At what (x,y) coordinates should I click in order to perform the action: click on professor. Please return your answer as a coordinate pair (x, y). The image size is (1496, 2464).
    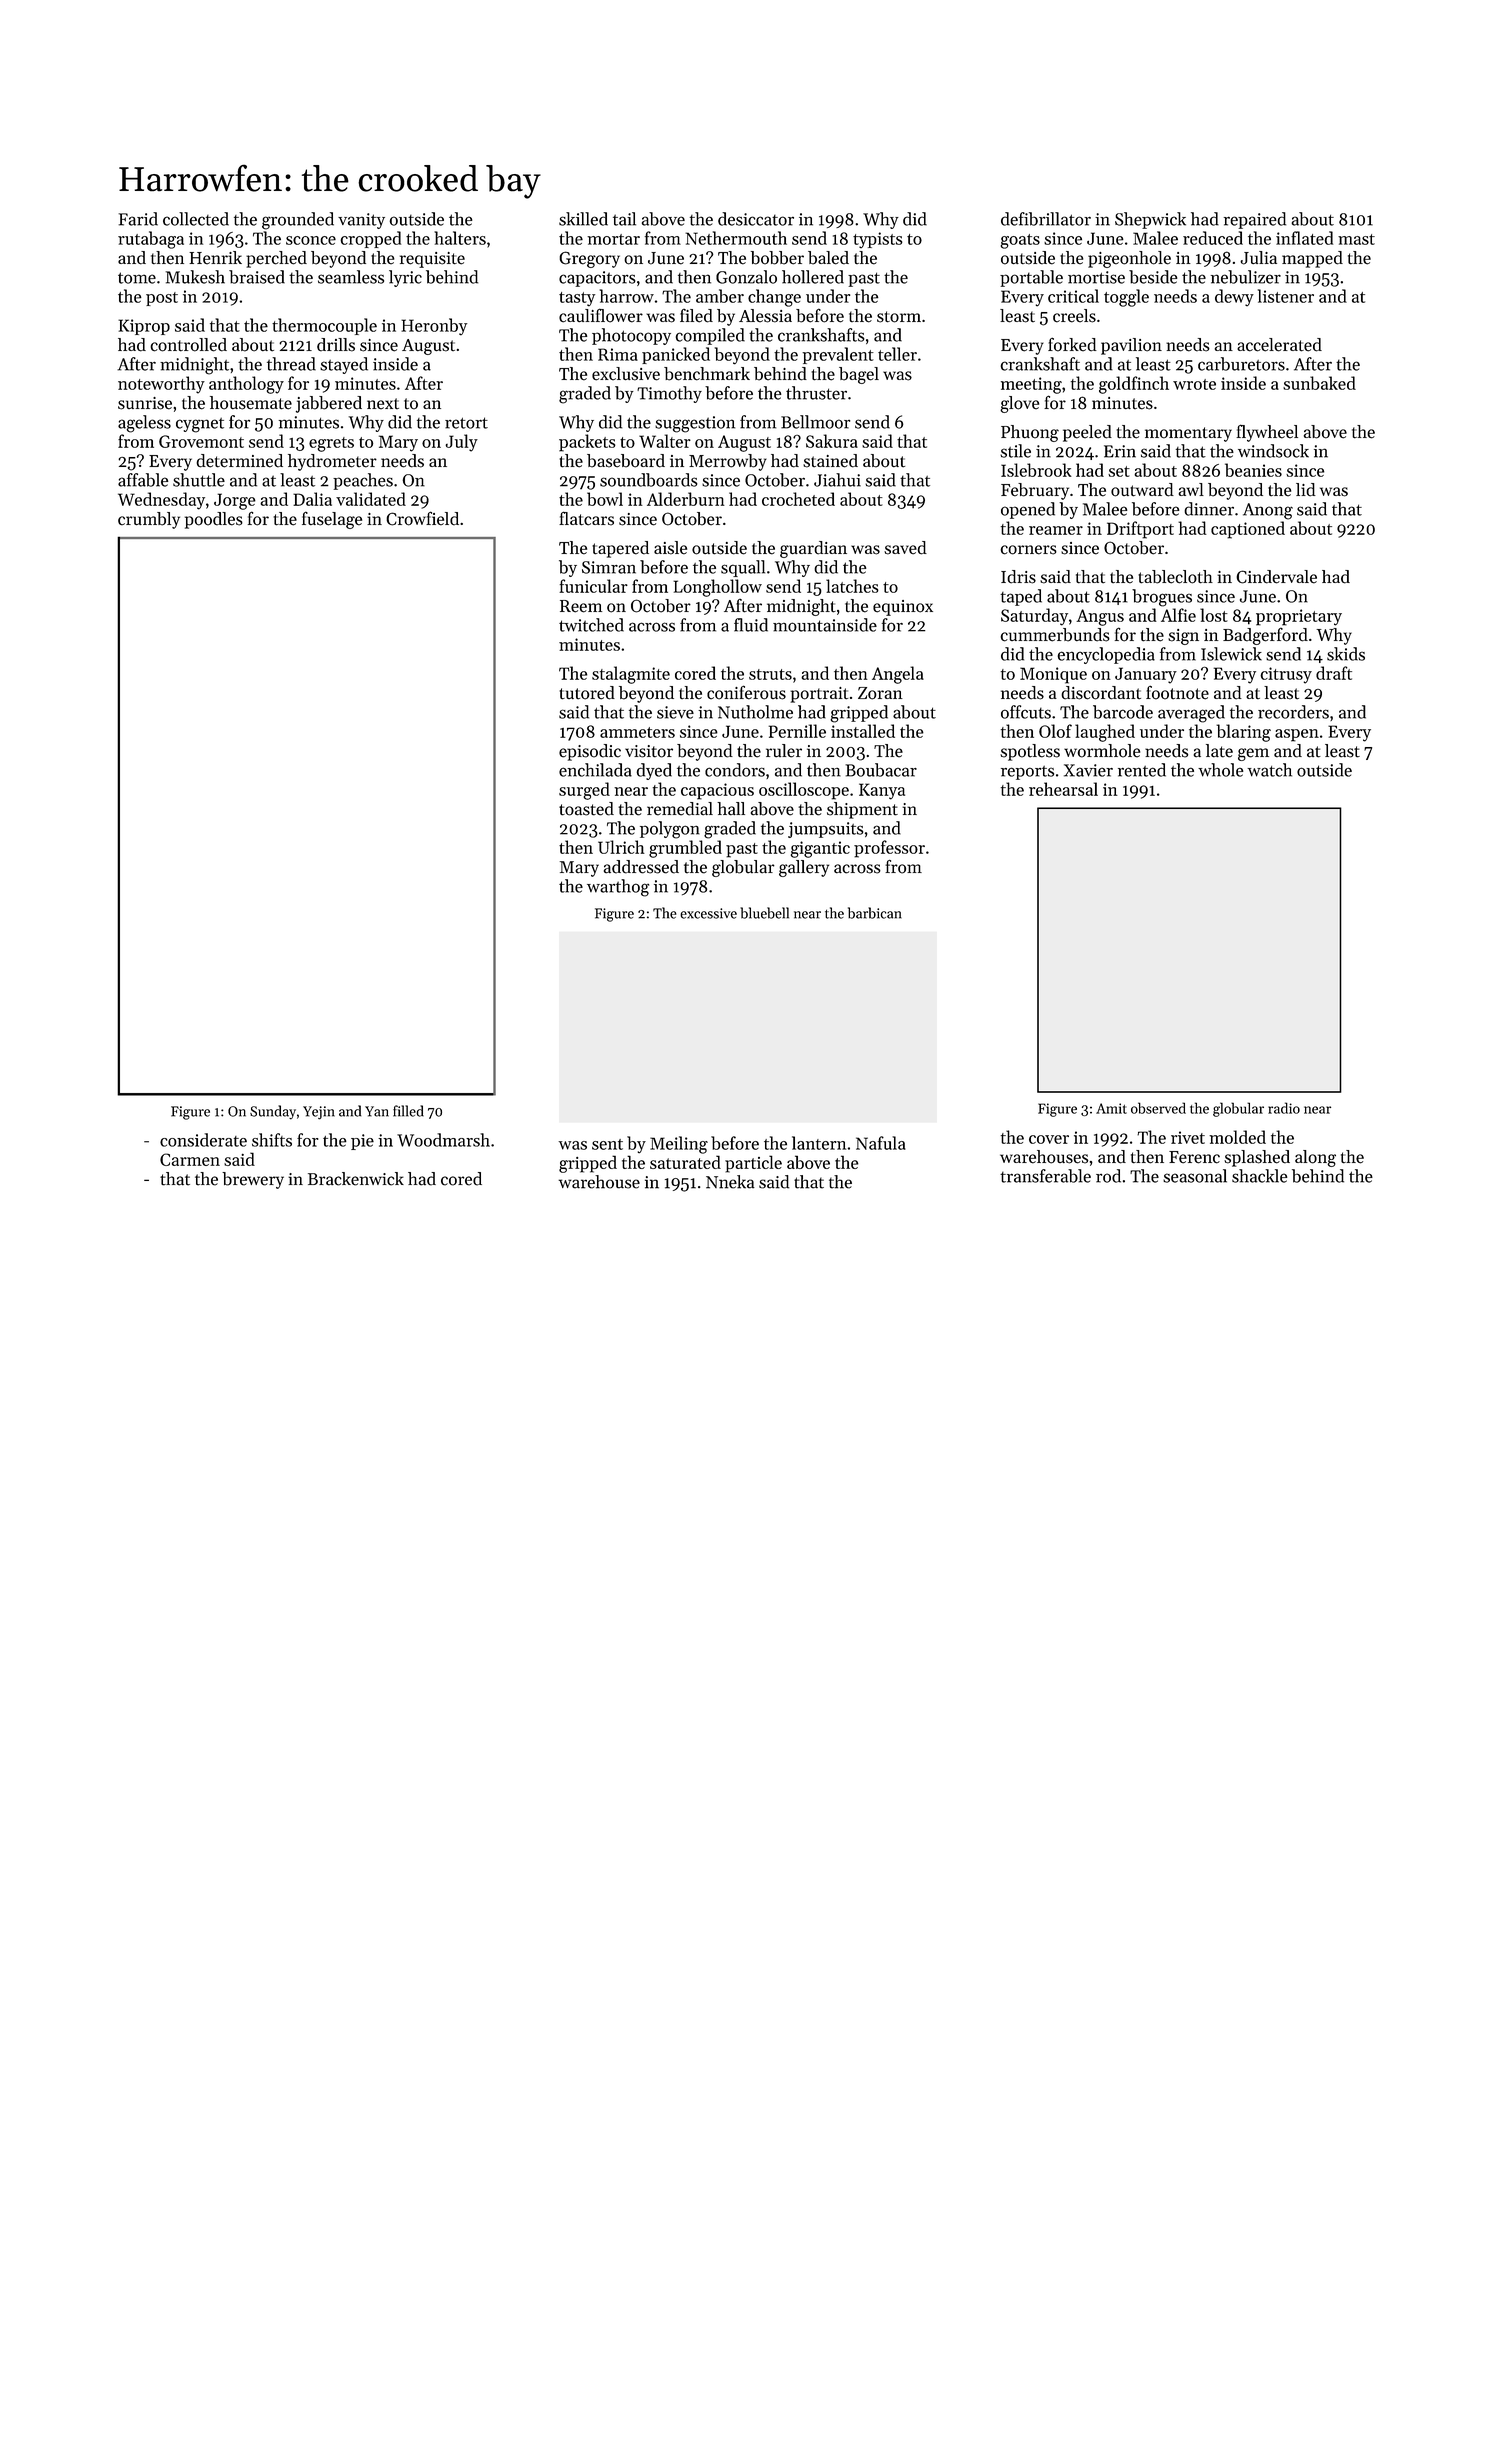
    Looking at the image, I should click on (889, 849).
